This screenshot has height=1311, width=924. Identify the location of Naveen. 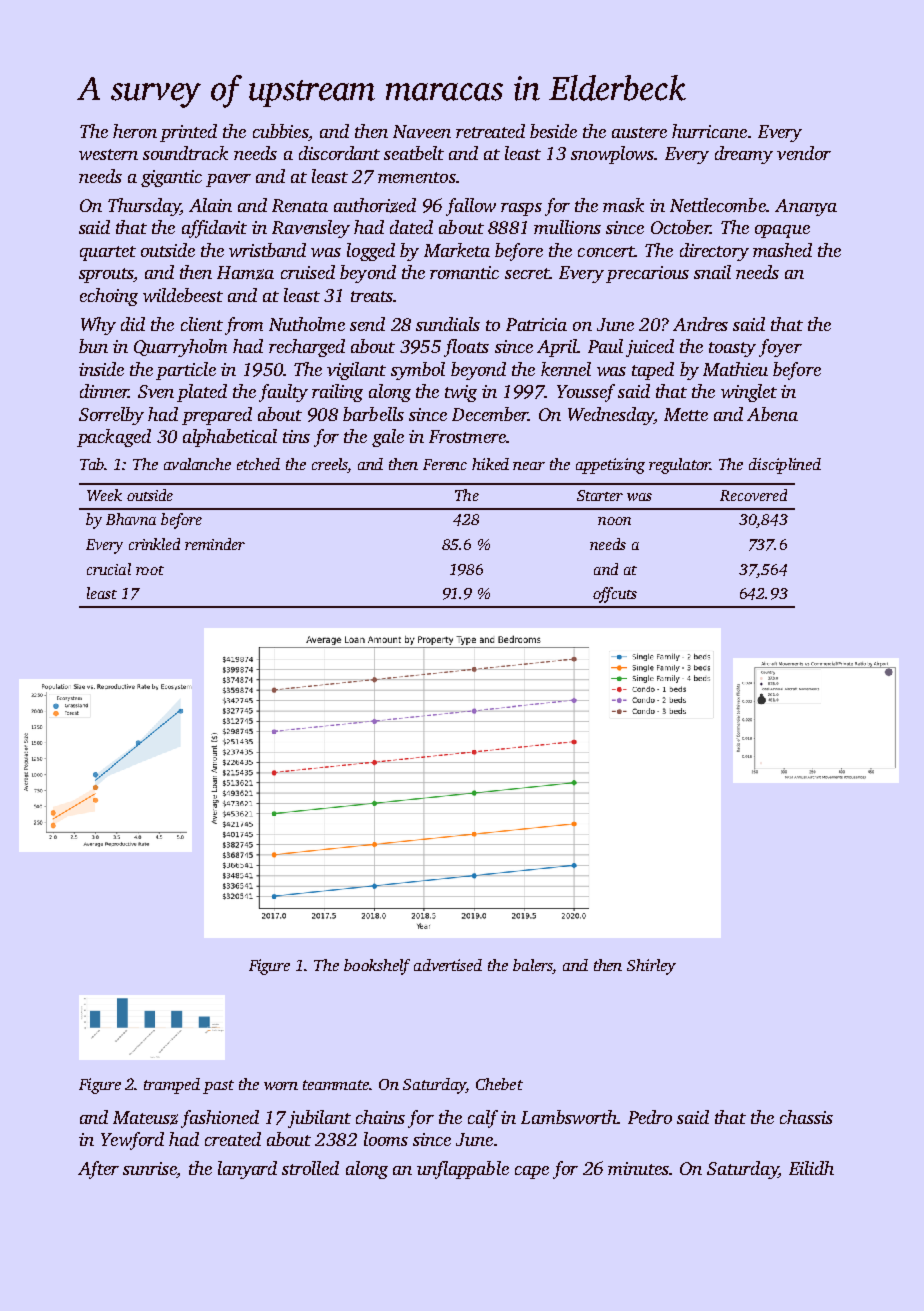
(422, 131).
